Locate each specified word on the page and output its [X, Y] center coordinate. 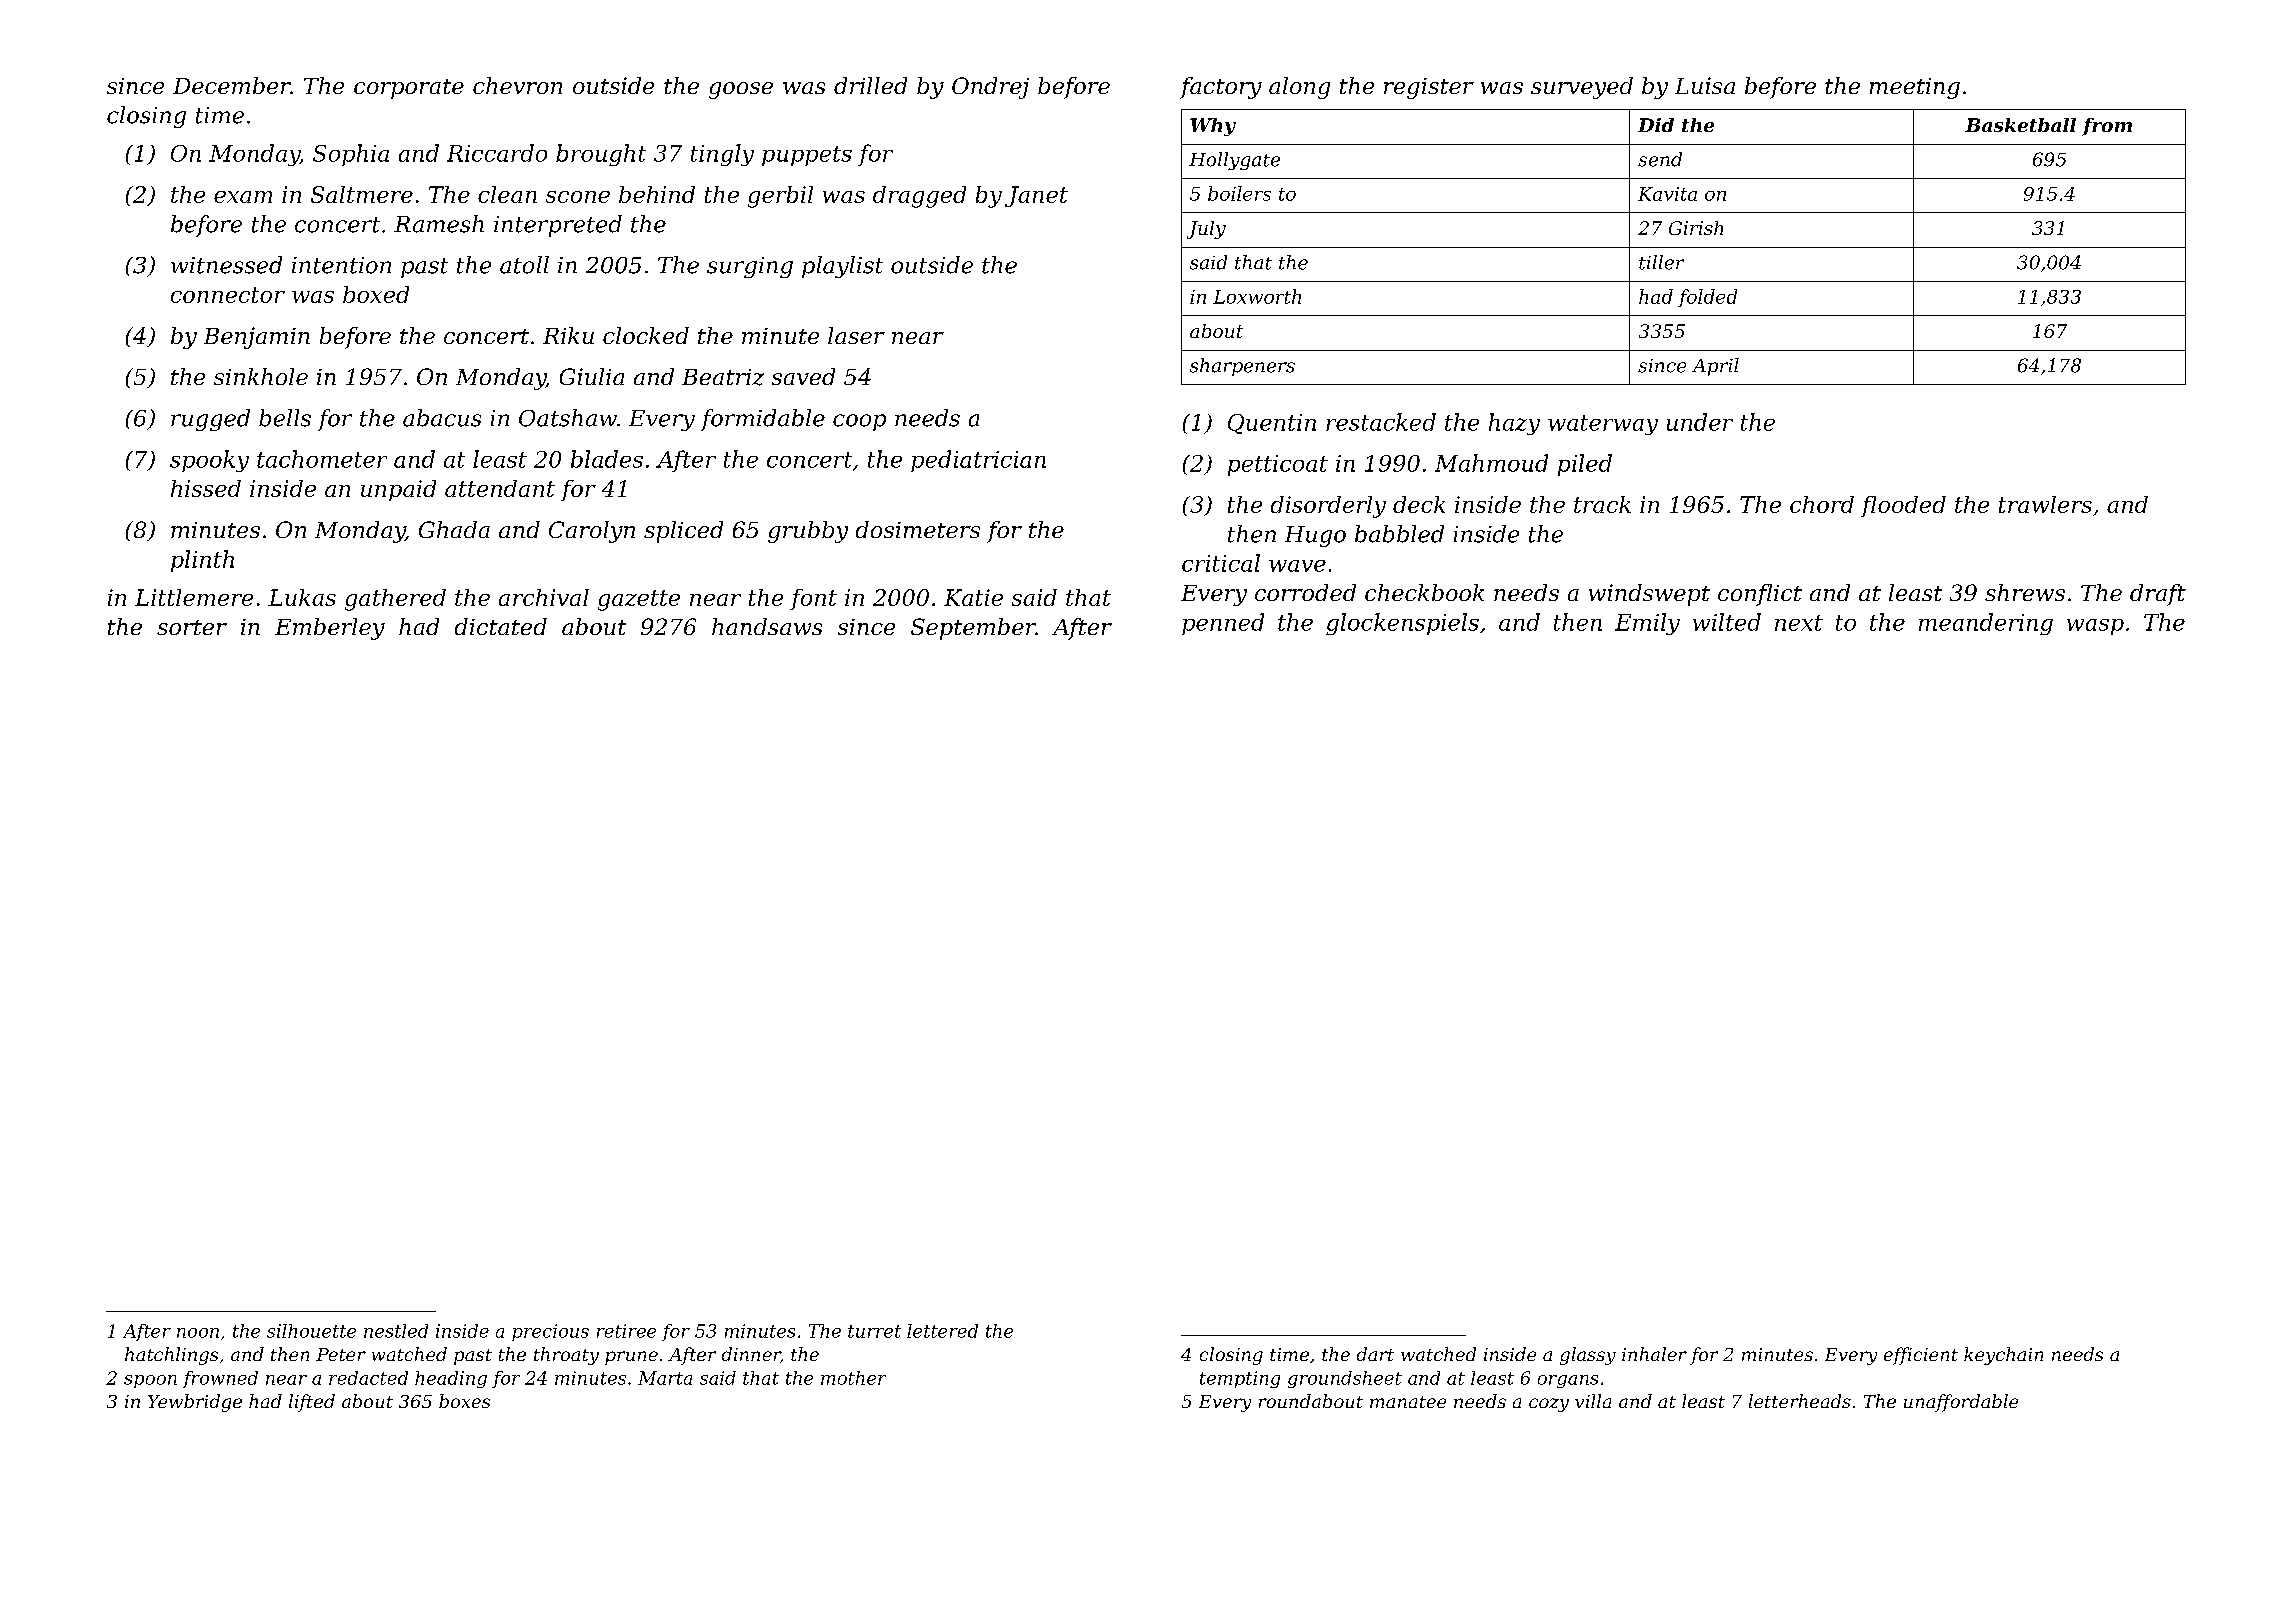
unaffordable [1961, 1403]
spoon [150, 1381]
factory [1221, 88]
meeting [1915, 88]
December [231, 85]
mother [853, 1378]
